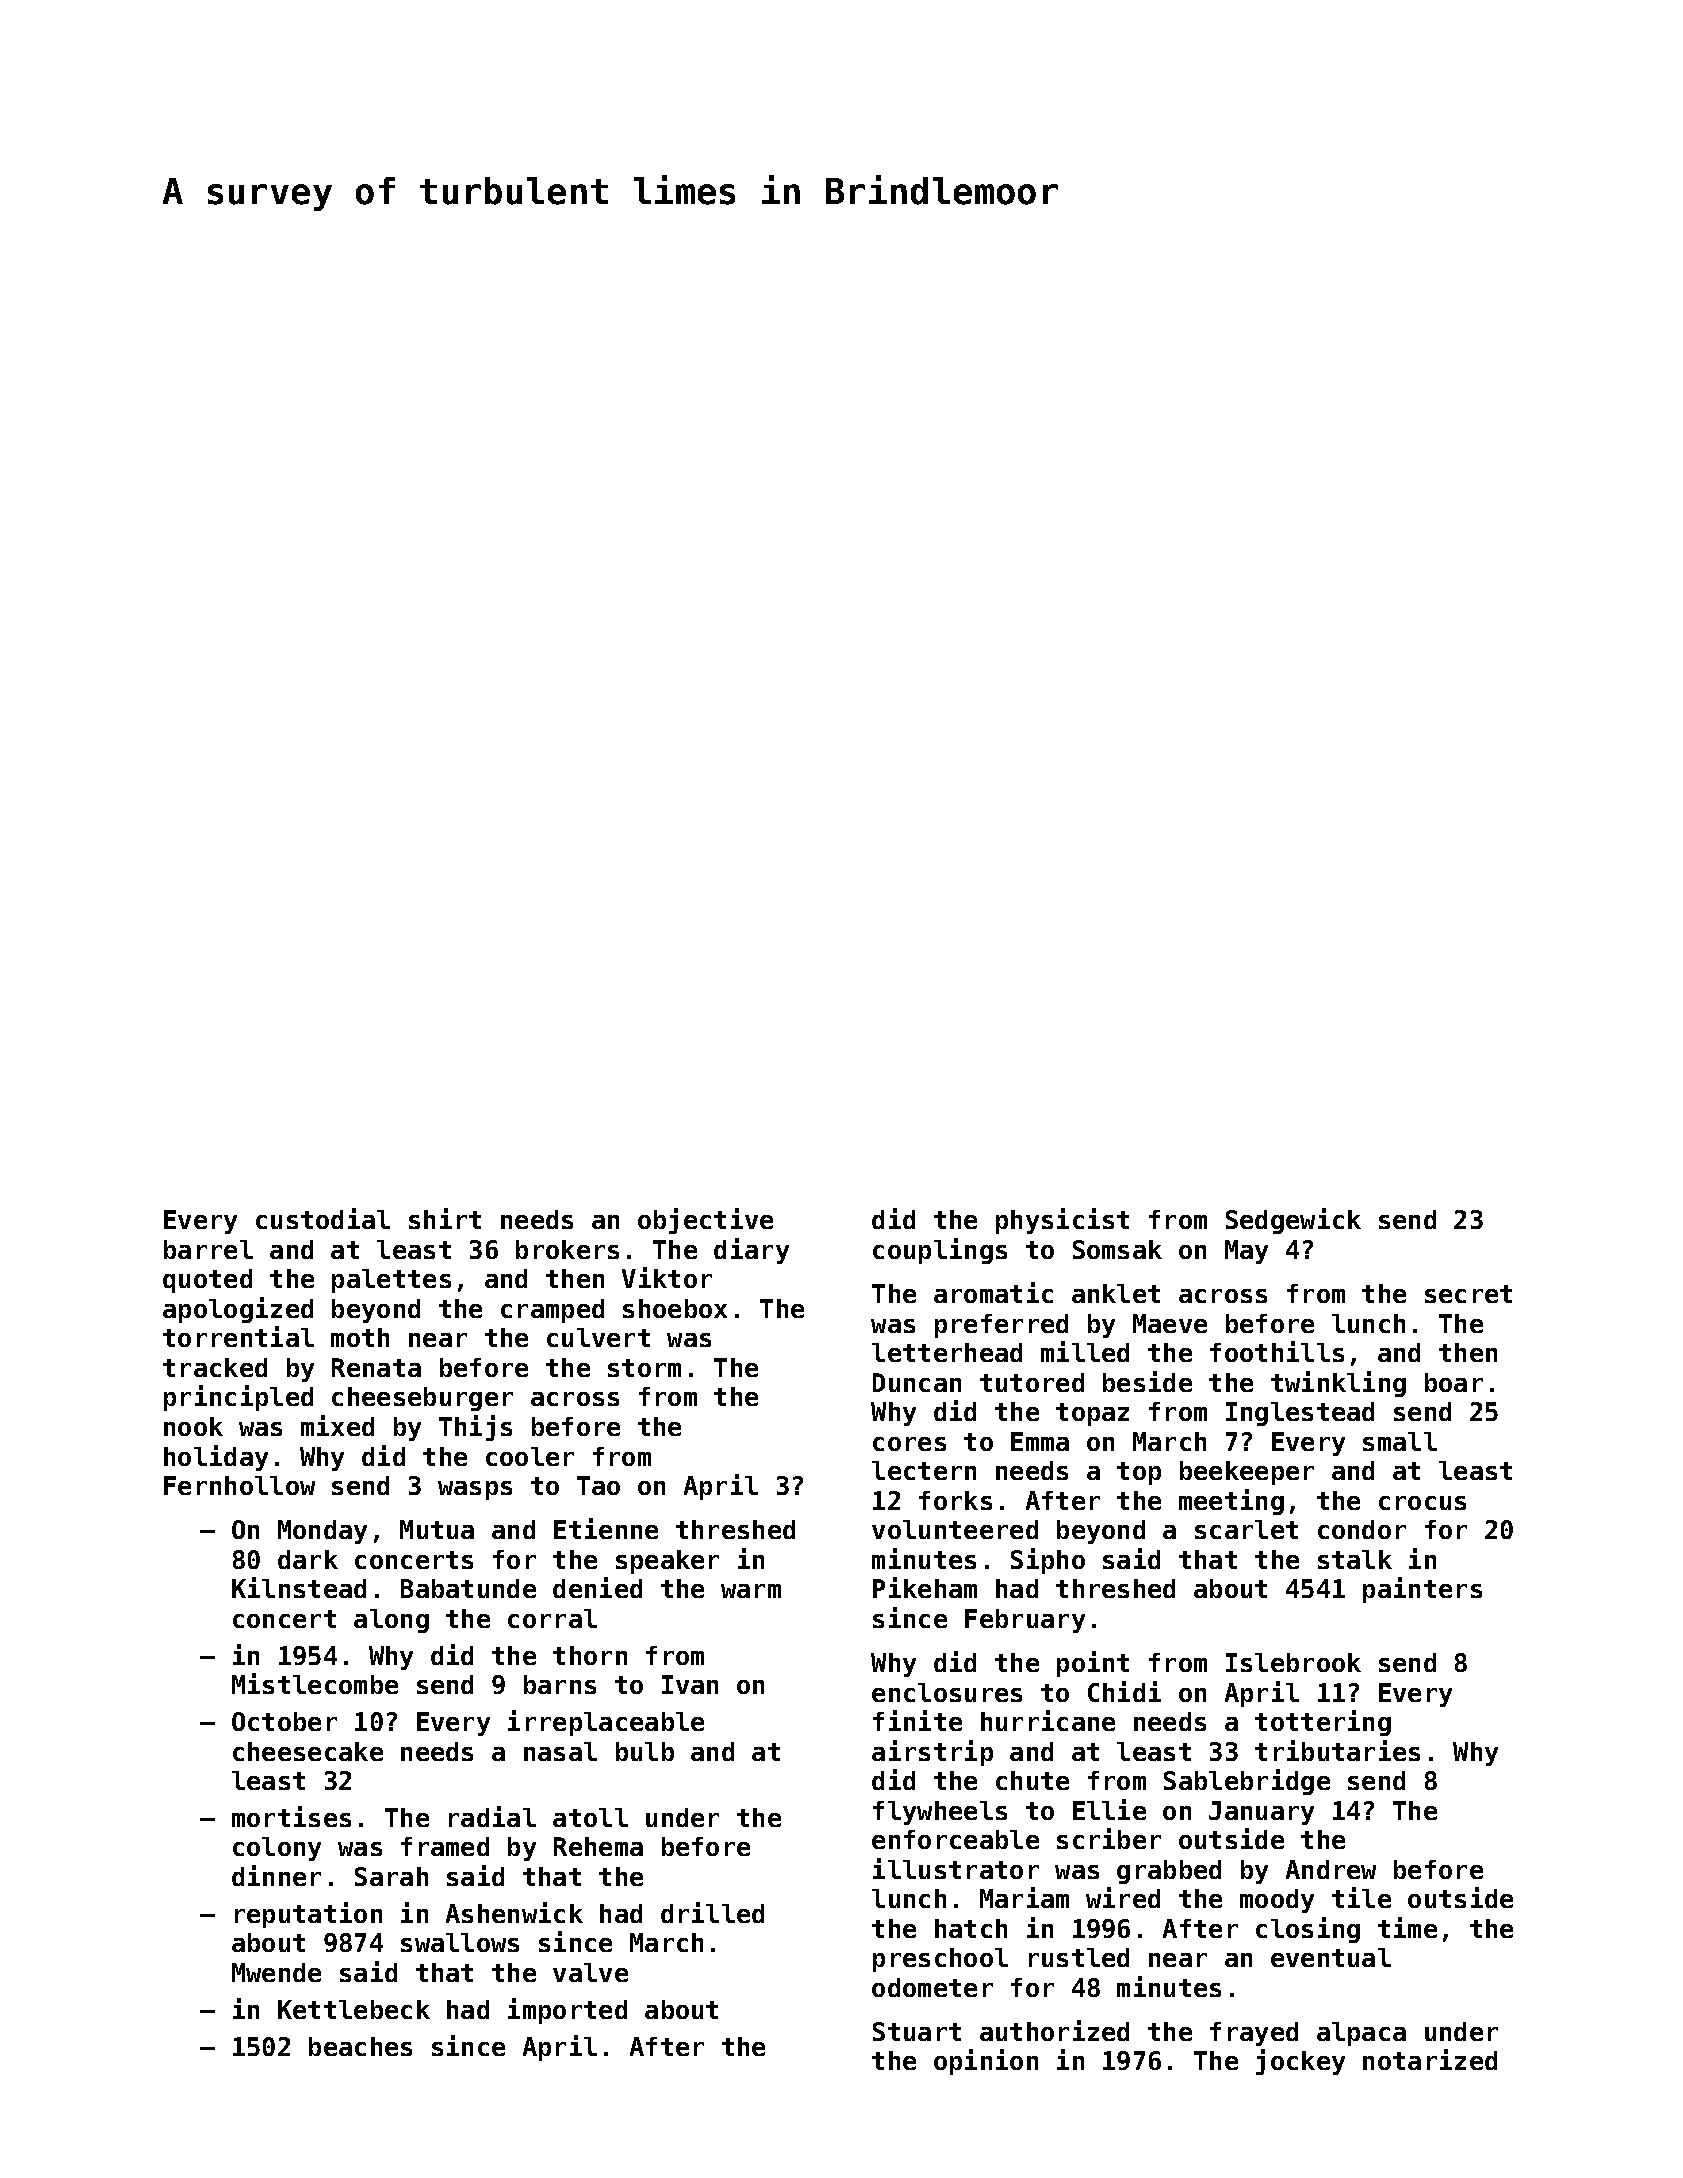  Describe the element at coordinates (955, 1839) in the screenshot. I see `enforceable` at that location.
